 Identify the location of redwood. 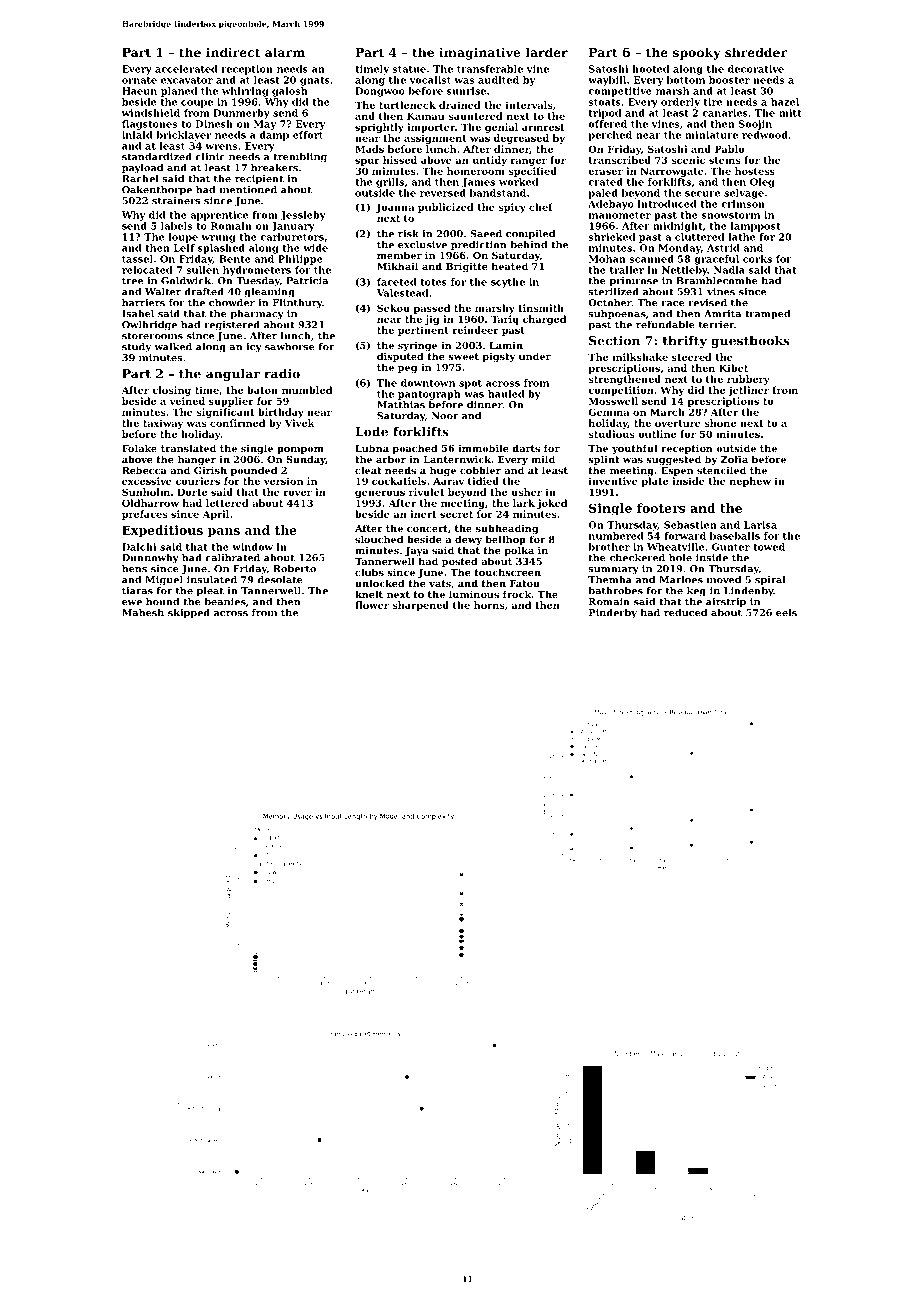
(765, 135).
